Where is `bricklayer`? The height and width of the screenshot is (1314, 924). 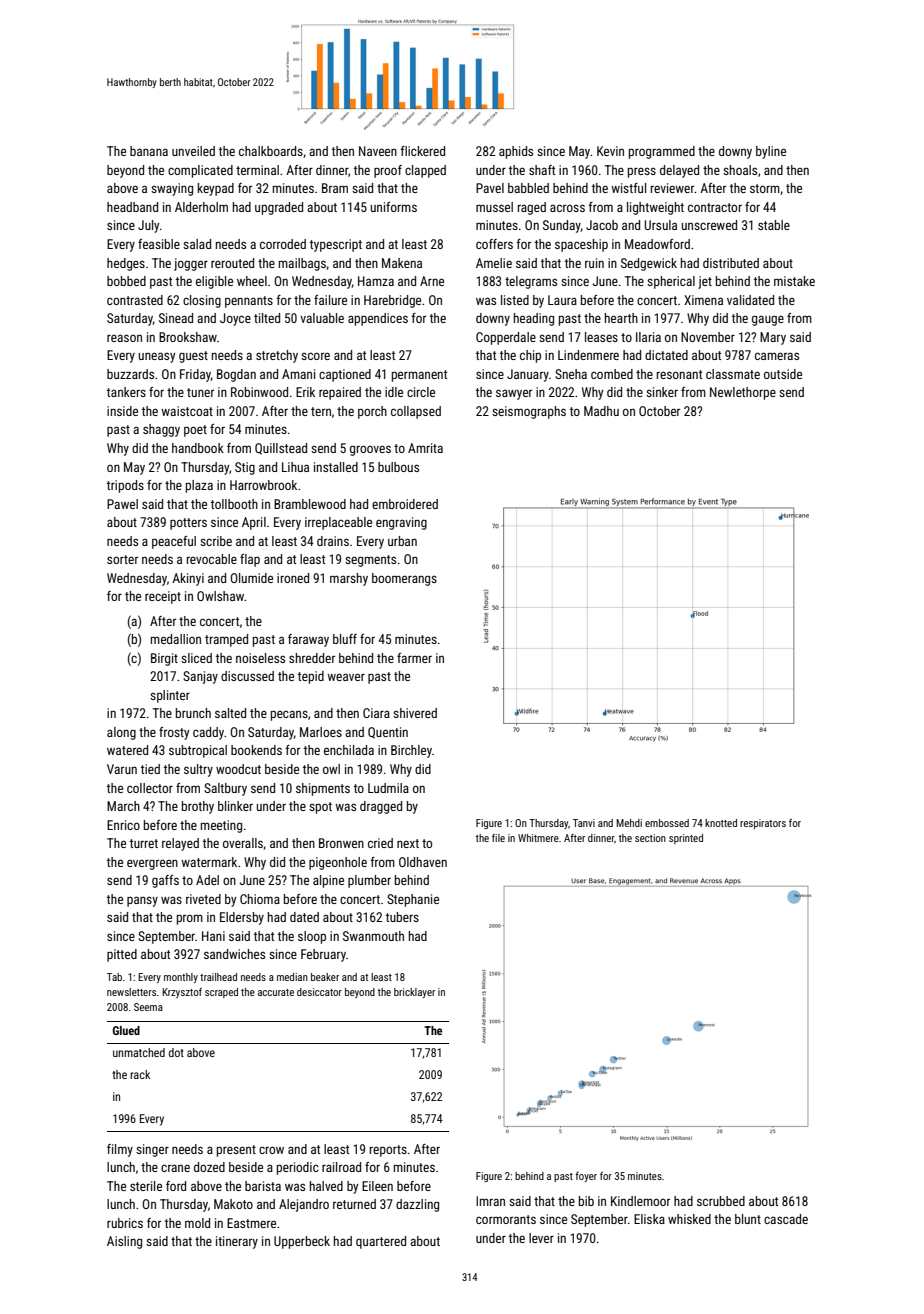
bricklayer is located at coordinates (414, 993).
